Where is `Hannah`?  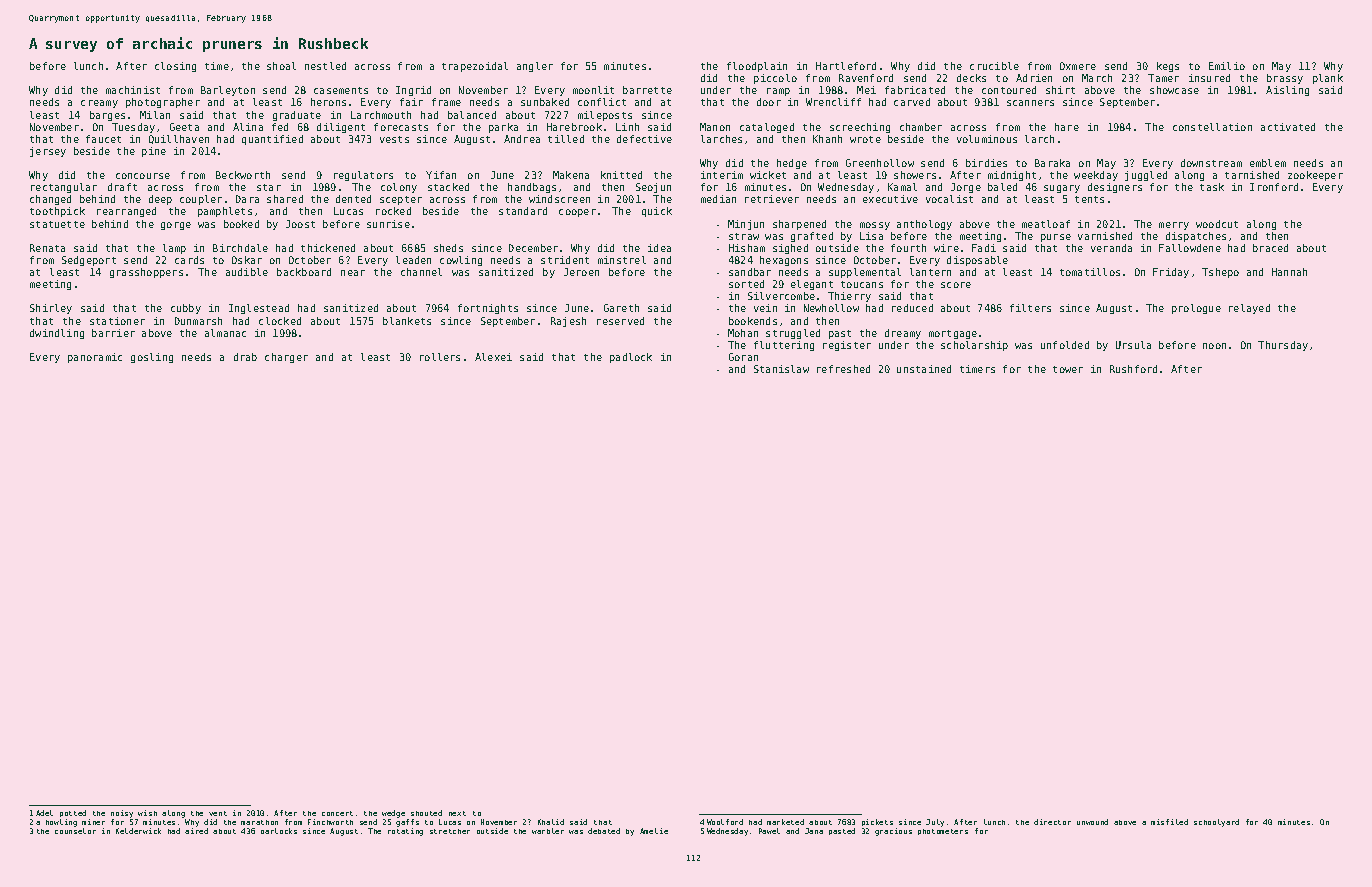
Hannah is located at coordinates (1289, 272).
